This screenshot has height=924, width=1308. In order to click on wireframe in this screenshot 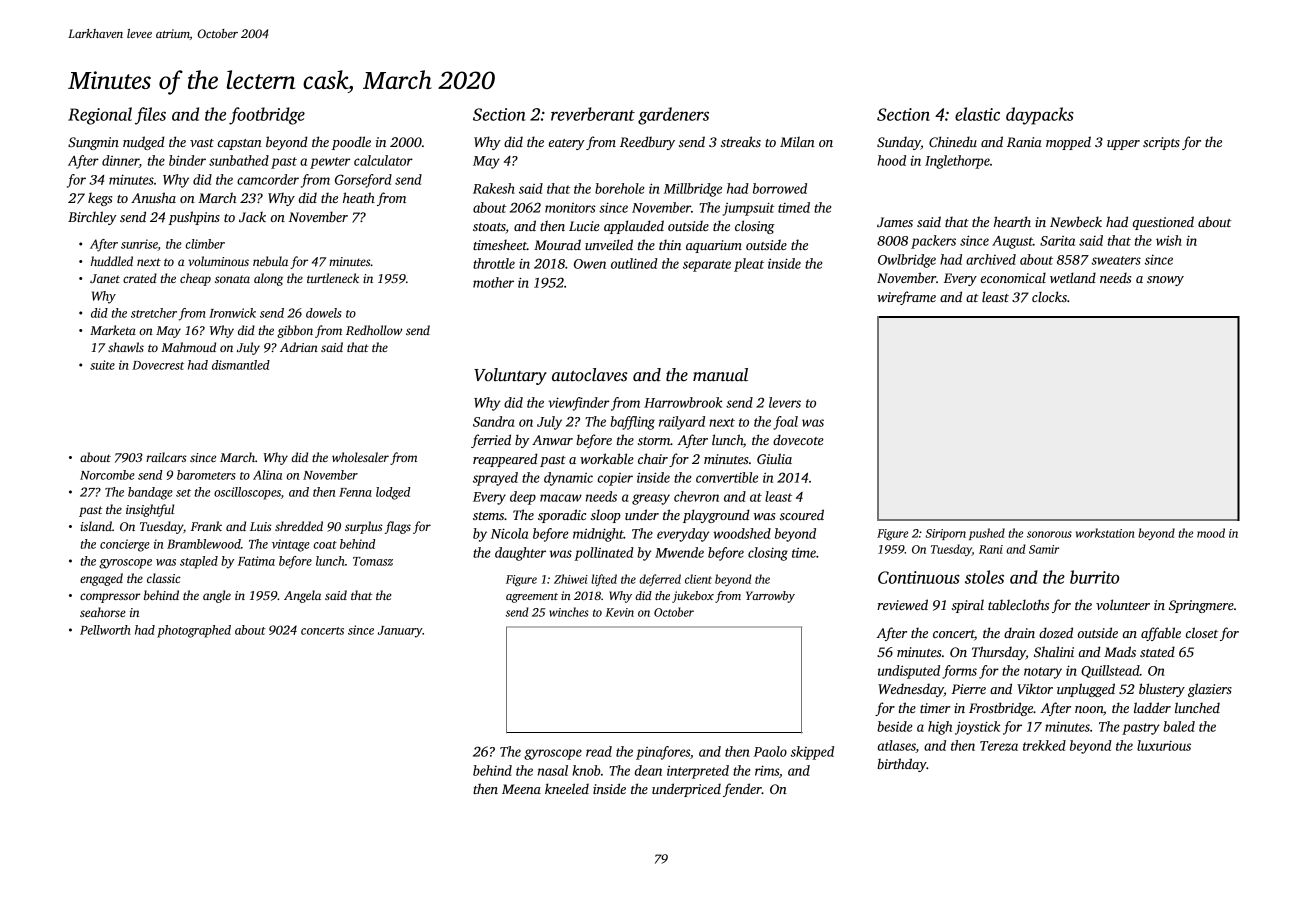, I will do `click(906, 298)`.
